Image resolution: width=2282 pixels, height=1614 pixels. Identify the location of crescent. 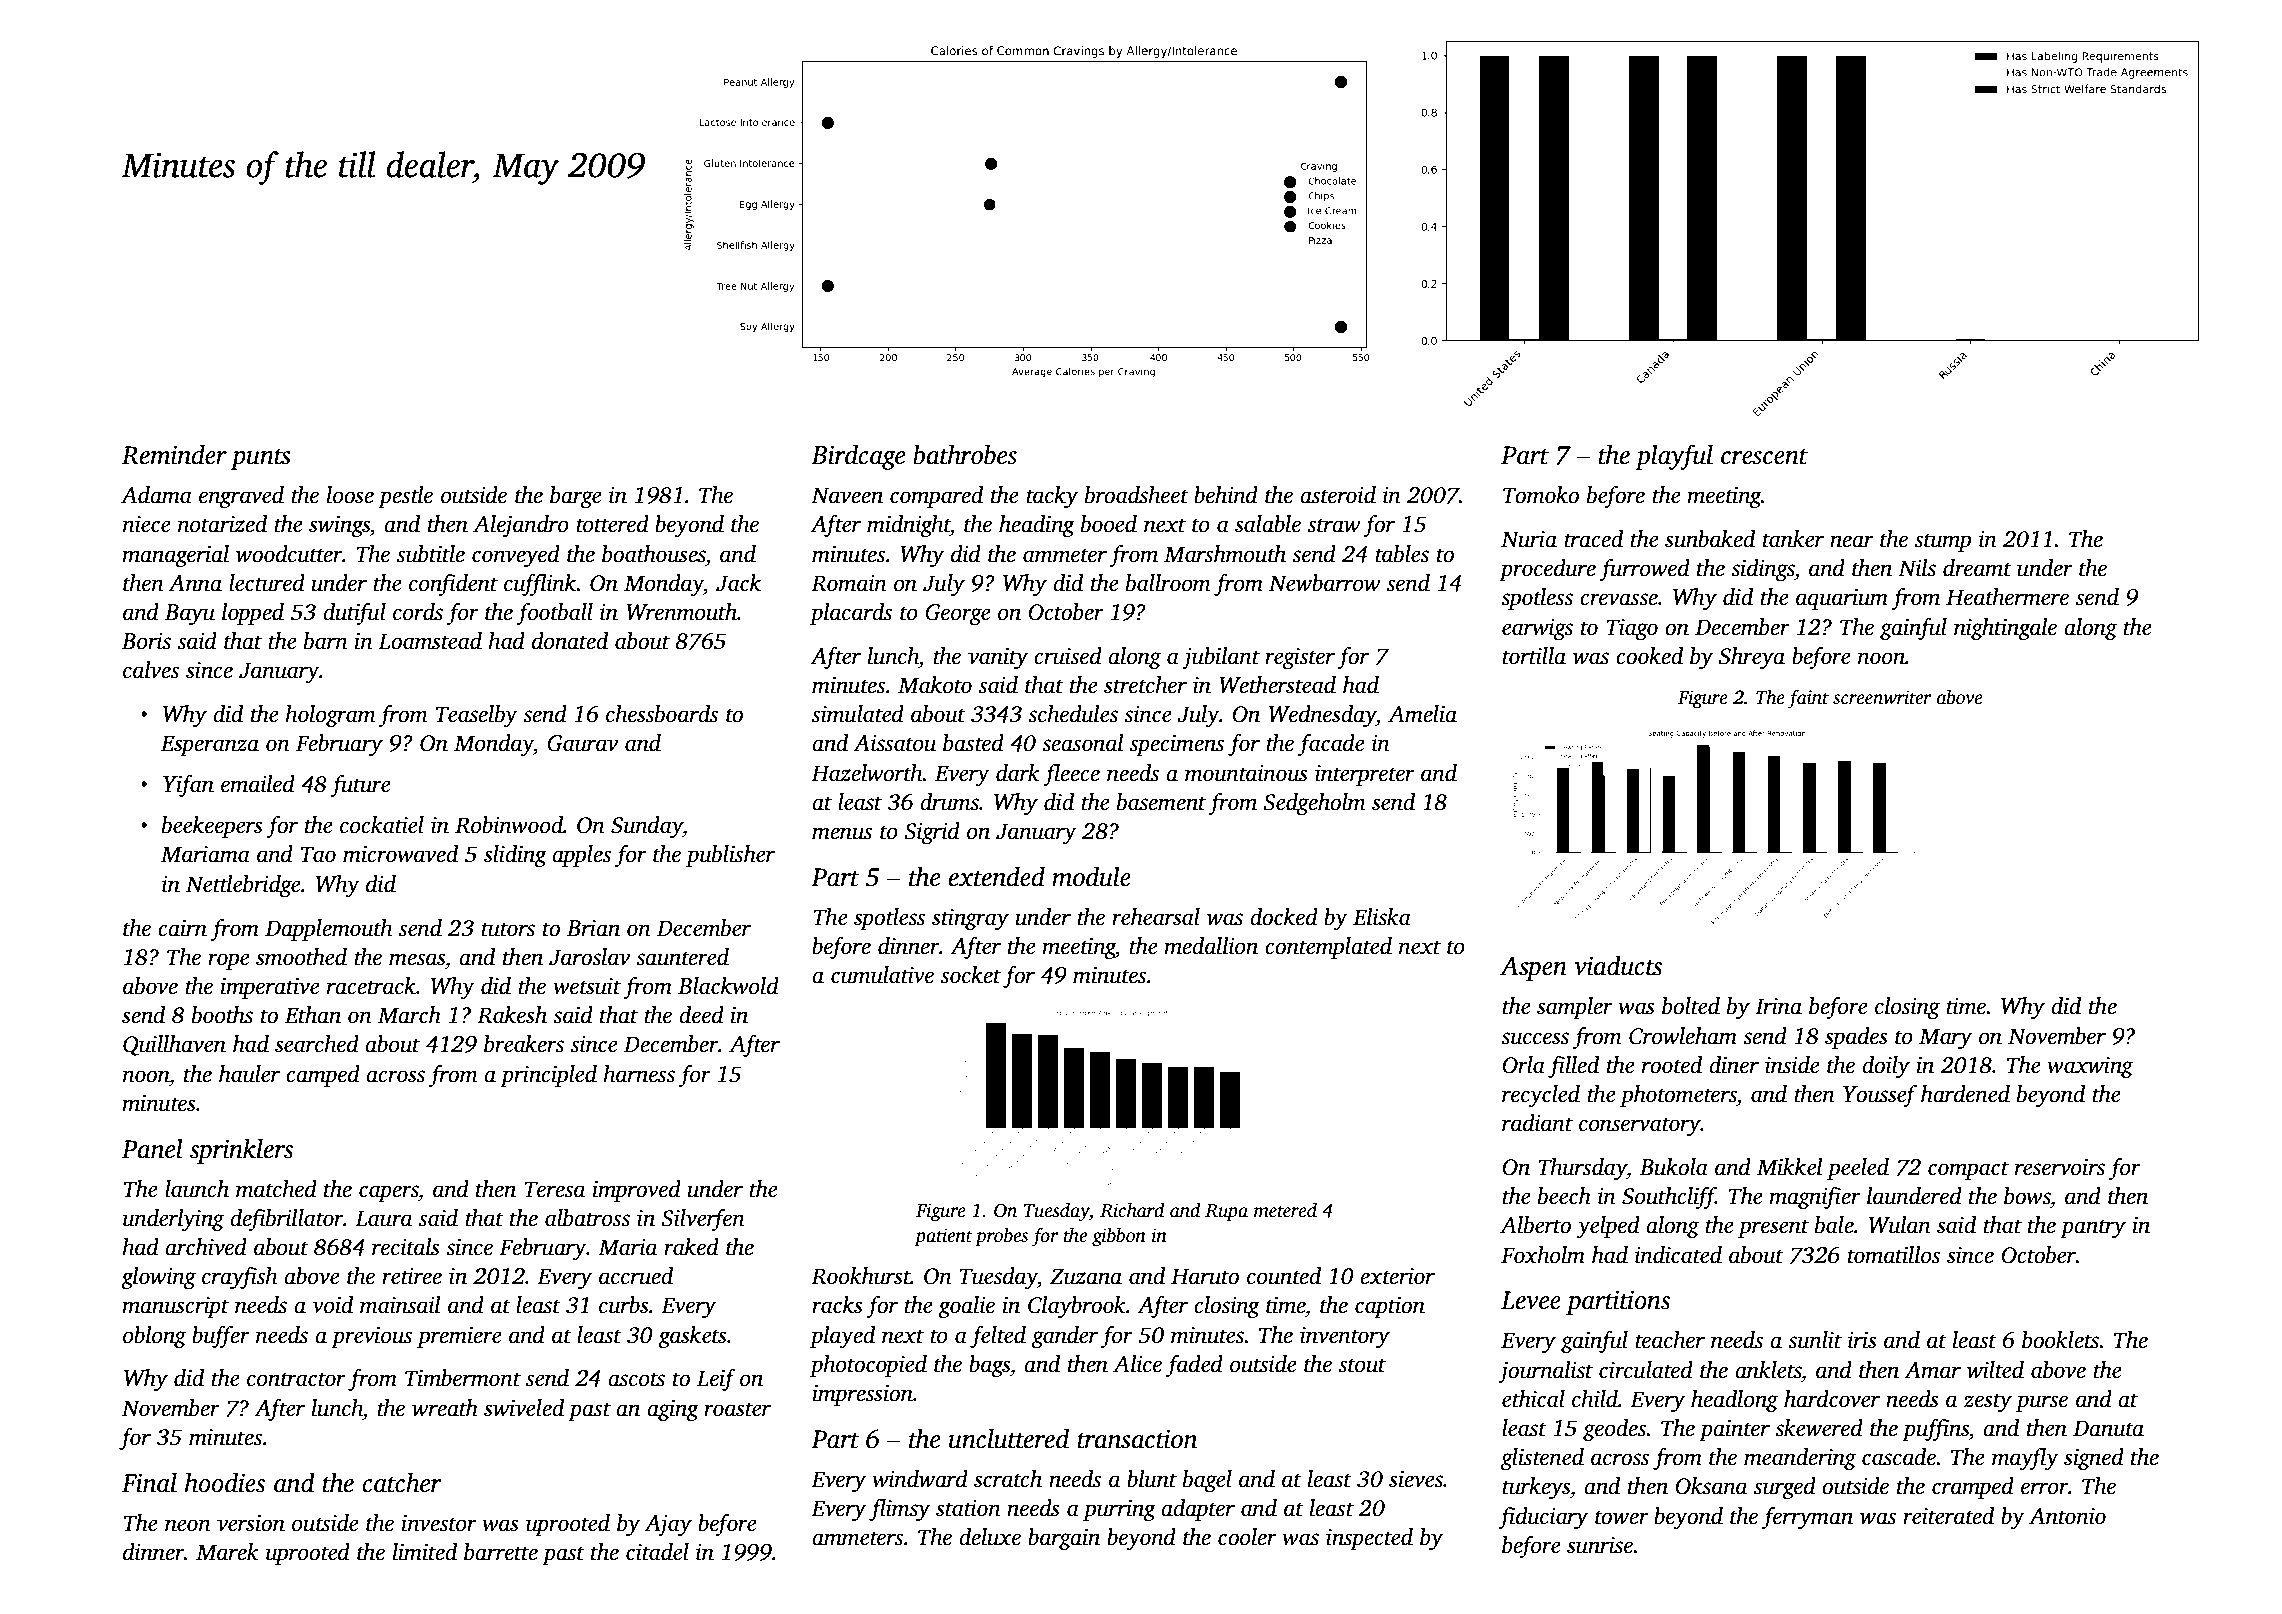
(1764, 457).
